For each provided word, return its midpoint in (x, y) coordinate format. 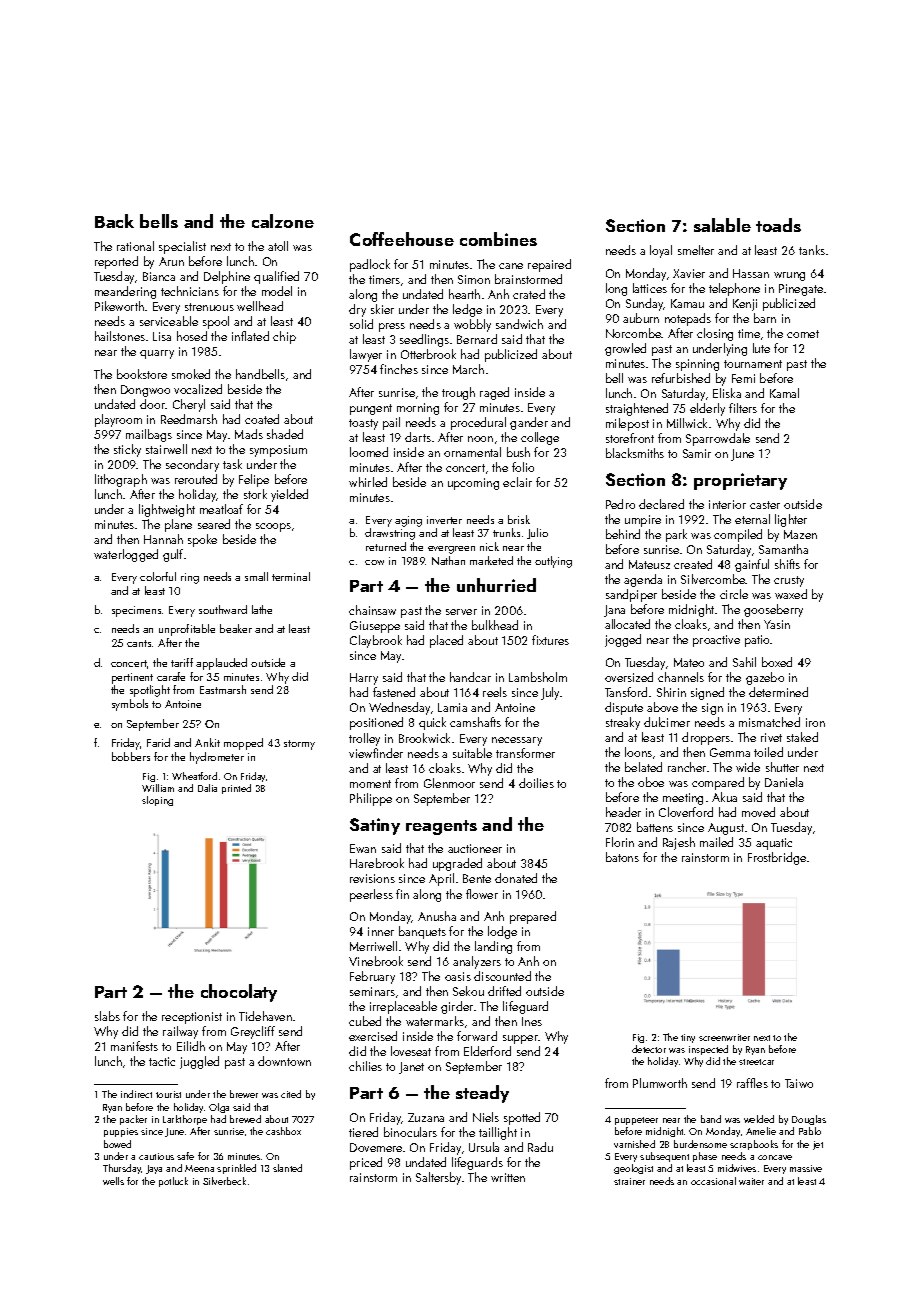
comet (803, 334)
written (508, 1177)
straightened (637, 409)
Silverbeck (224, 1181)
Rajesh (679, 843)
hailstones (120, 336)
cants (139, 643)
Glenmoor (449, 783)
